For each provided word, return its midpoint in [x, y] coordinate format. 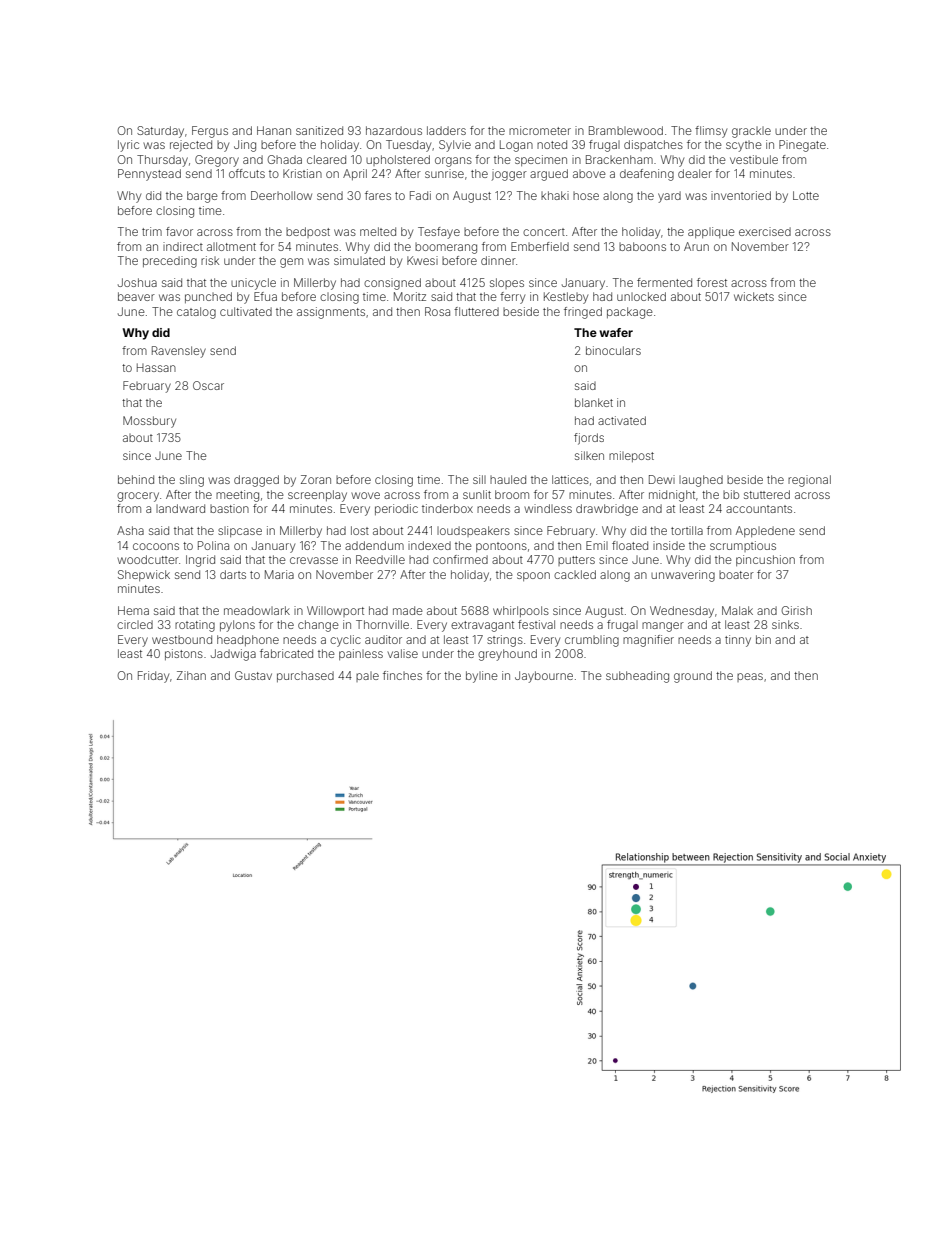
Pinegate [802, 146]
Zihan [191, 675]
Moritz [410, 296]
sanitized [319, 130]
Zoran [316, 479]
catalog [196, 313]
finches [402, 675]
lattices [570, 479]
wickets [754, 296]
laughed [701, 481]
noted [552, 144]
